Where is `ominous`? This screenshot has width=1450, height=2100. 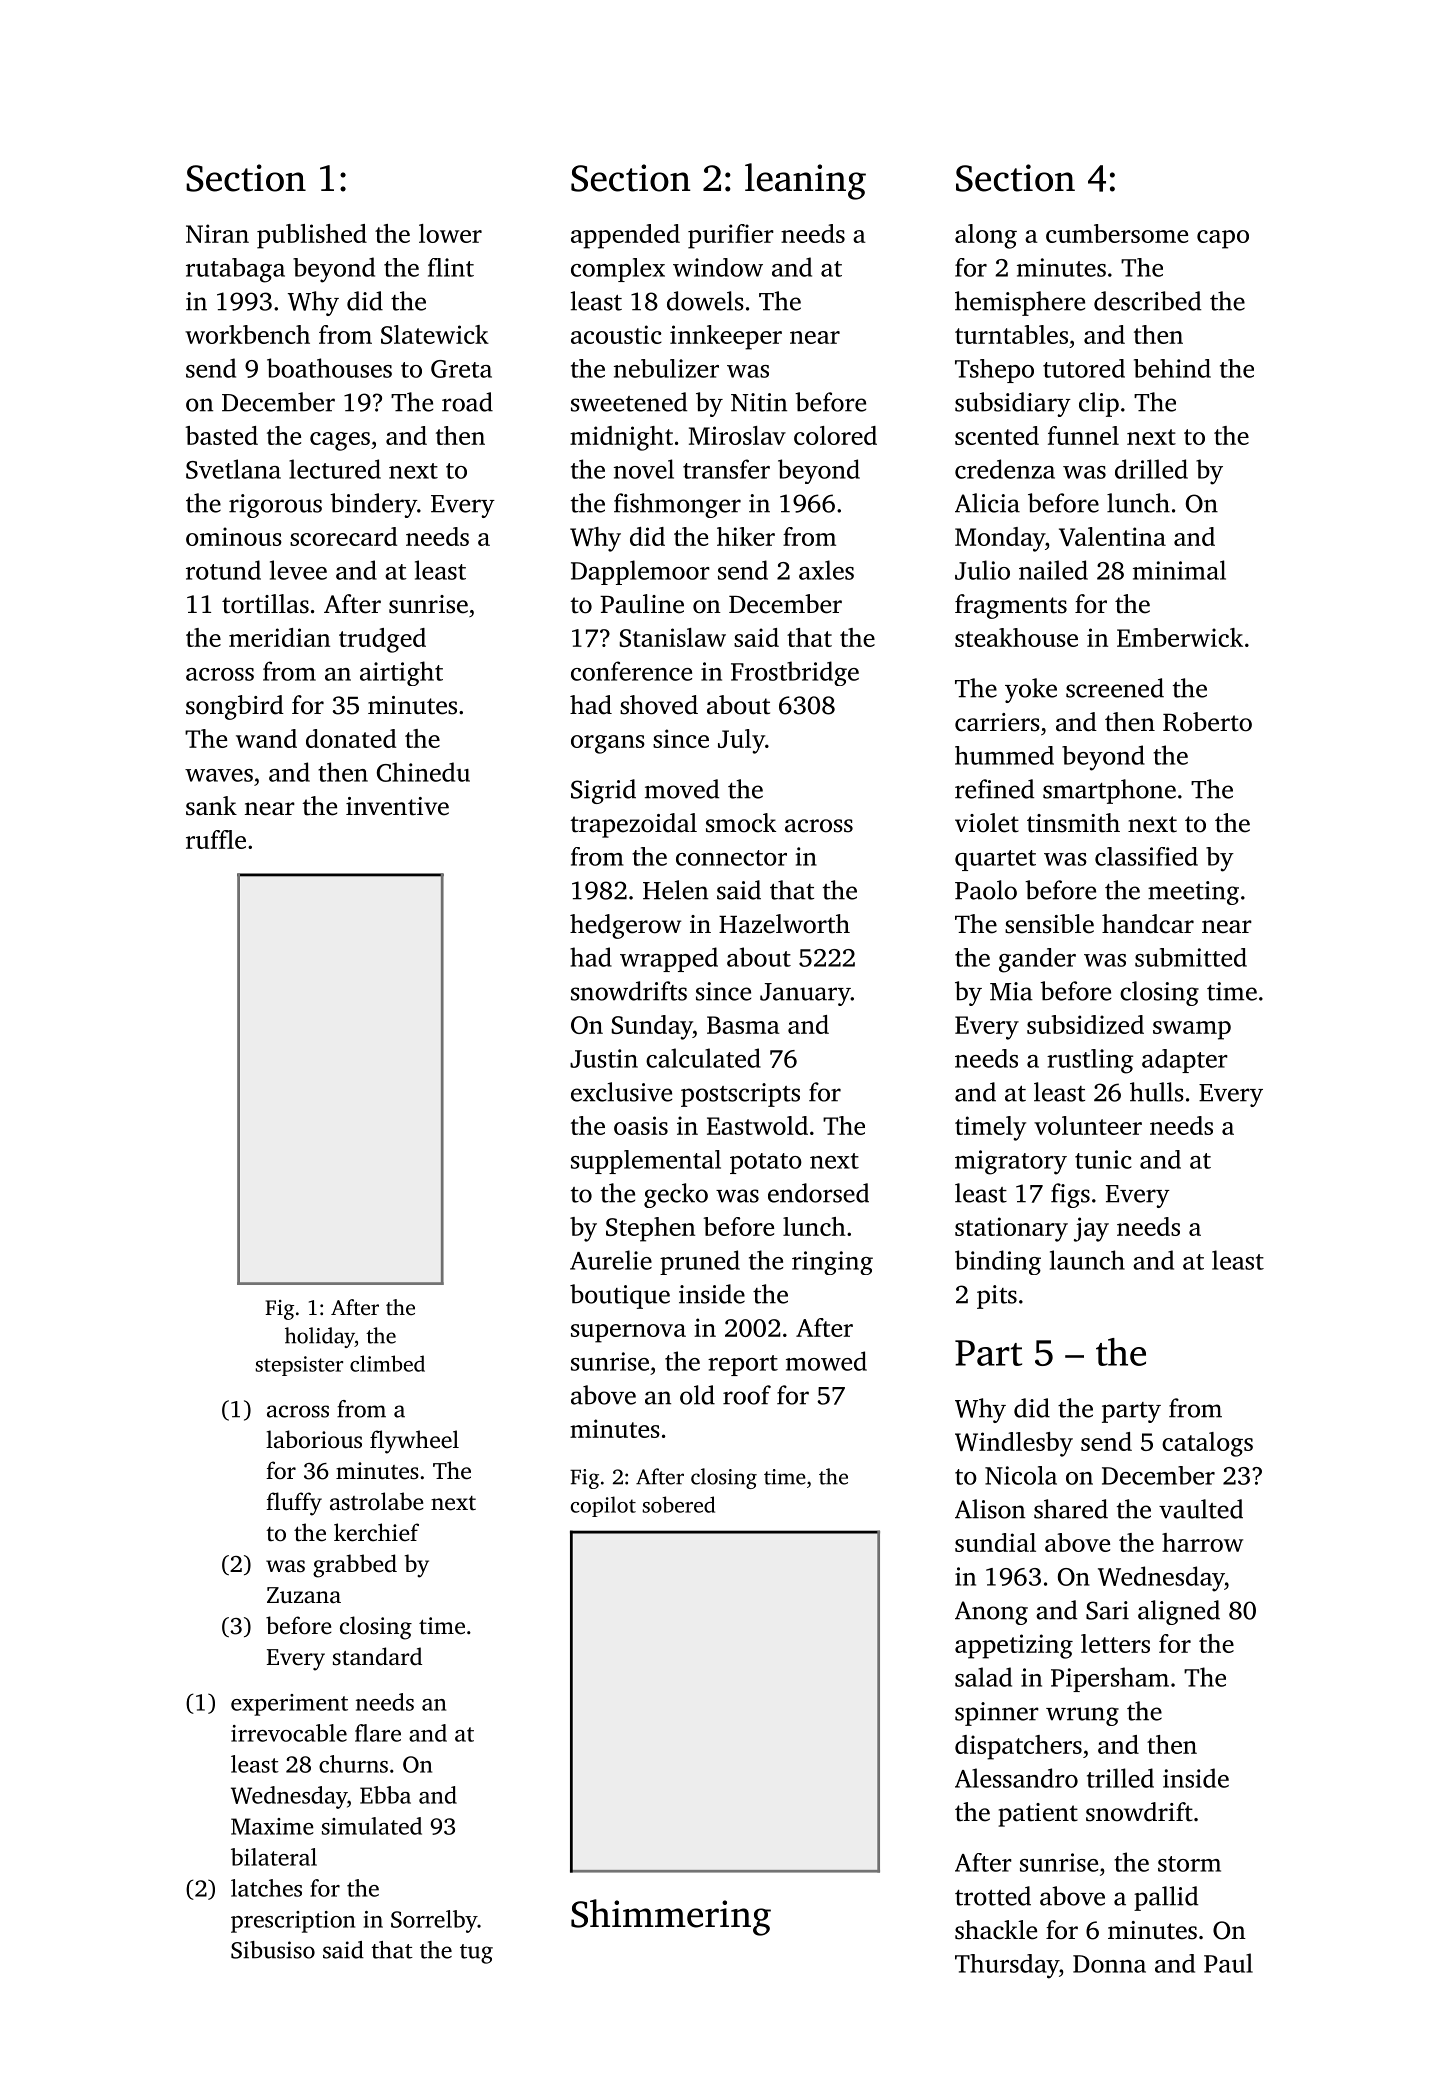
ominous is located at coordinates (234, 536).
